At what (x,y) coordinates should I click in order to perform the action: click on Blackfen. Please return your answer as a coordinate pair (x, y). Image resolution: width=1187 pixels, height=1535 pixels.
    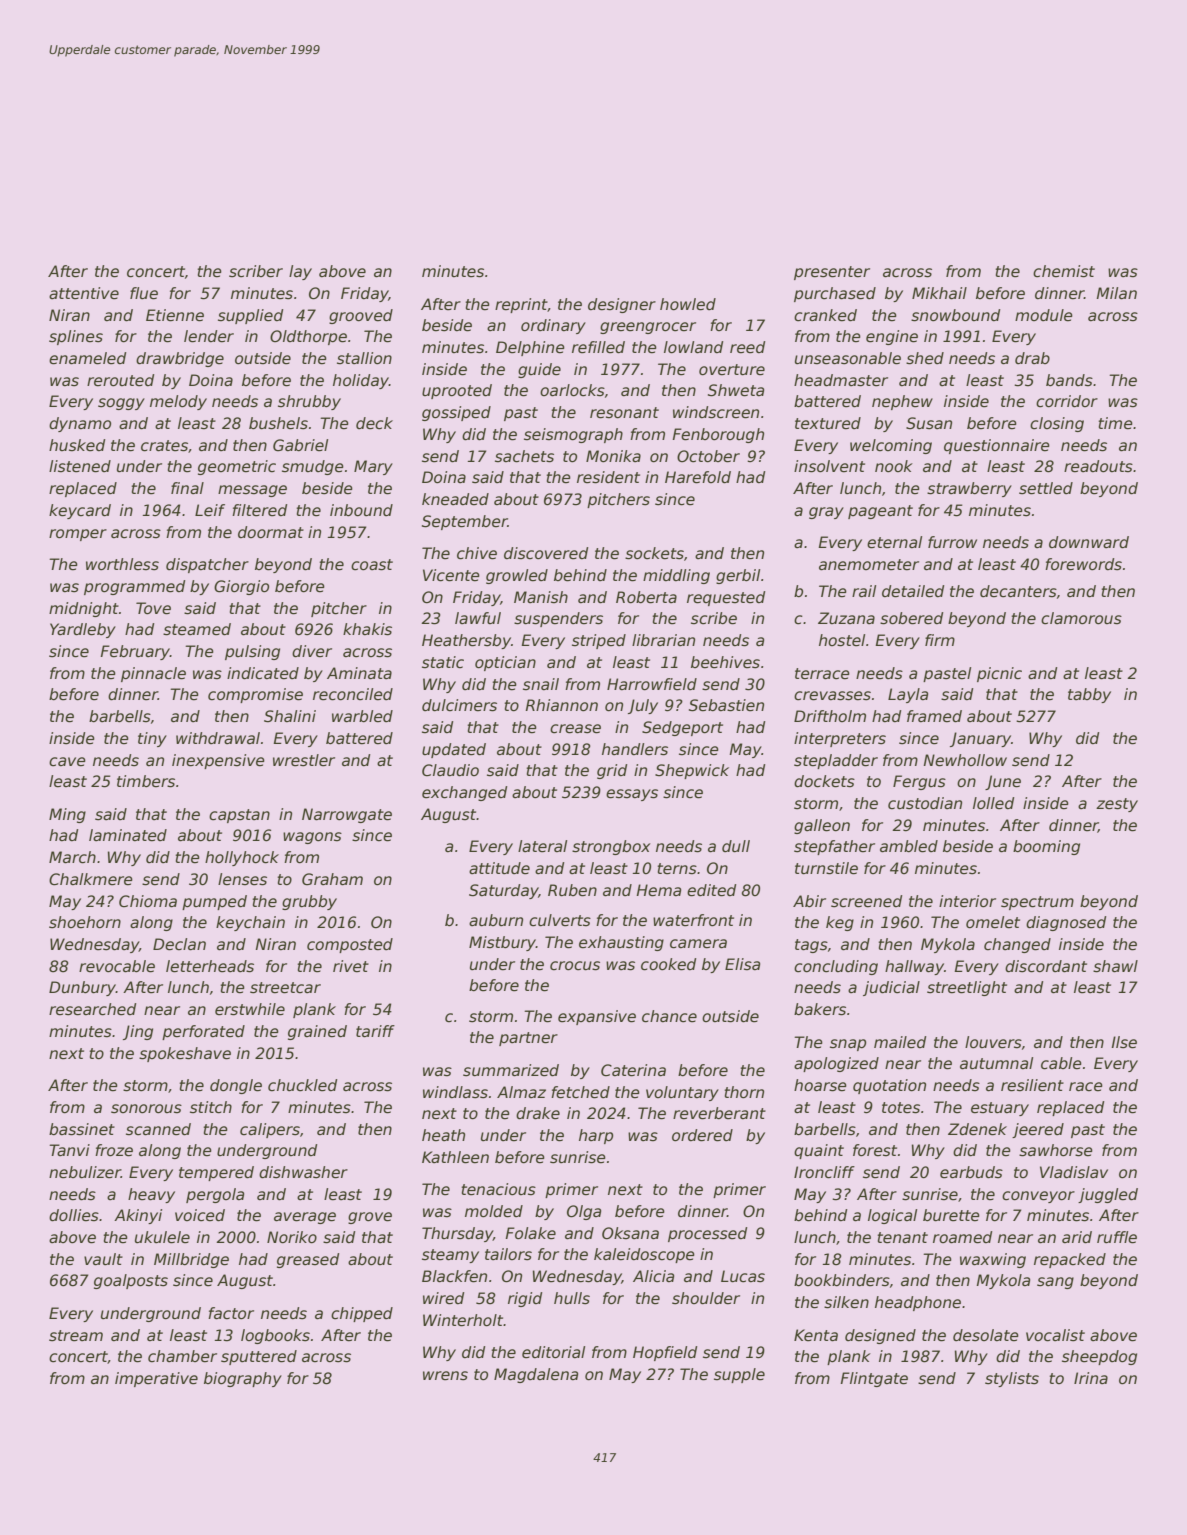
    Looking at the image, I should click on (454, 1276).
